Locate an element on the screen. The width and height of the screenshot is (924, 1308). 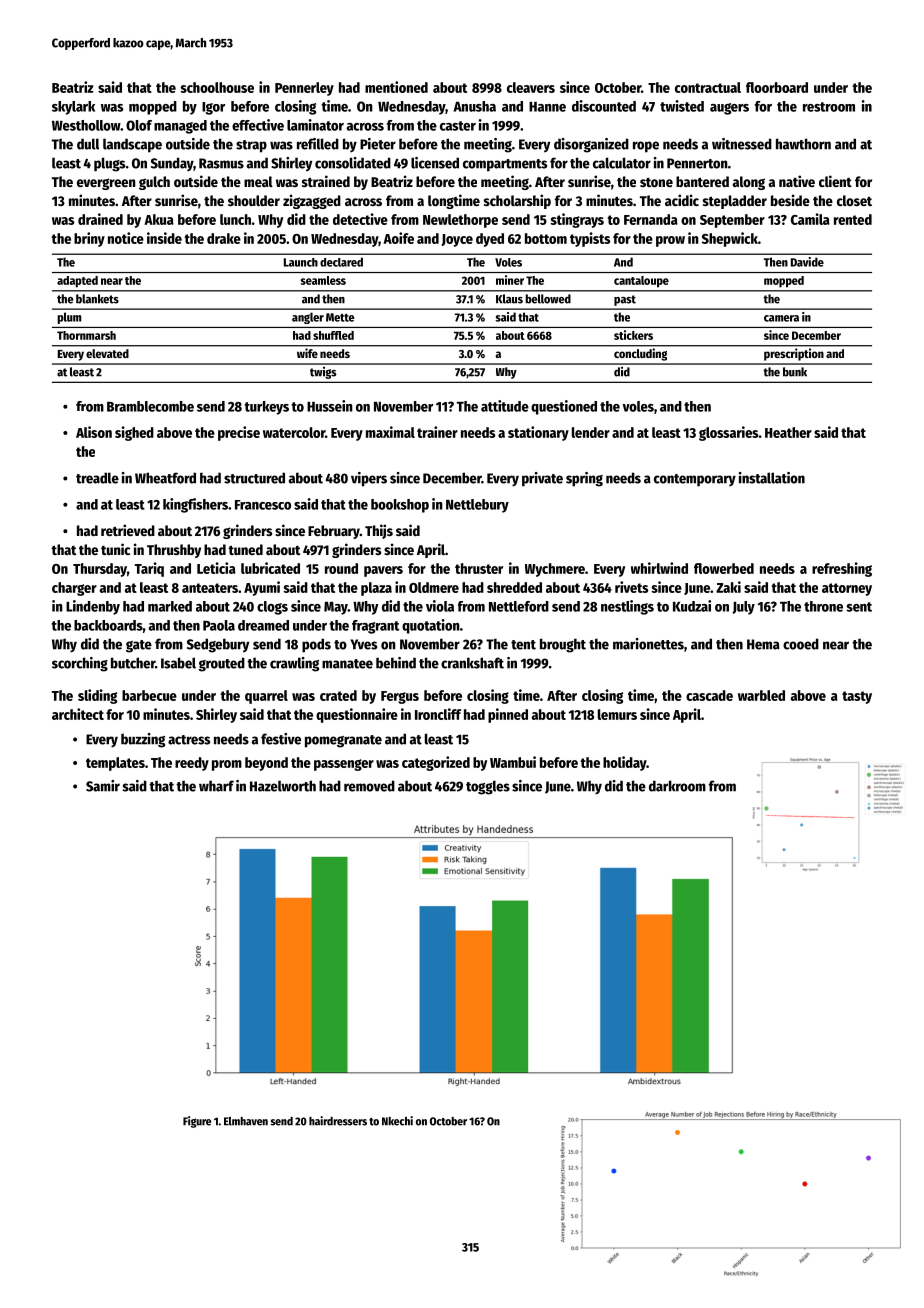
Nkechi is located at coordinates (397, 1121).
